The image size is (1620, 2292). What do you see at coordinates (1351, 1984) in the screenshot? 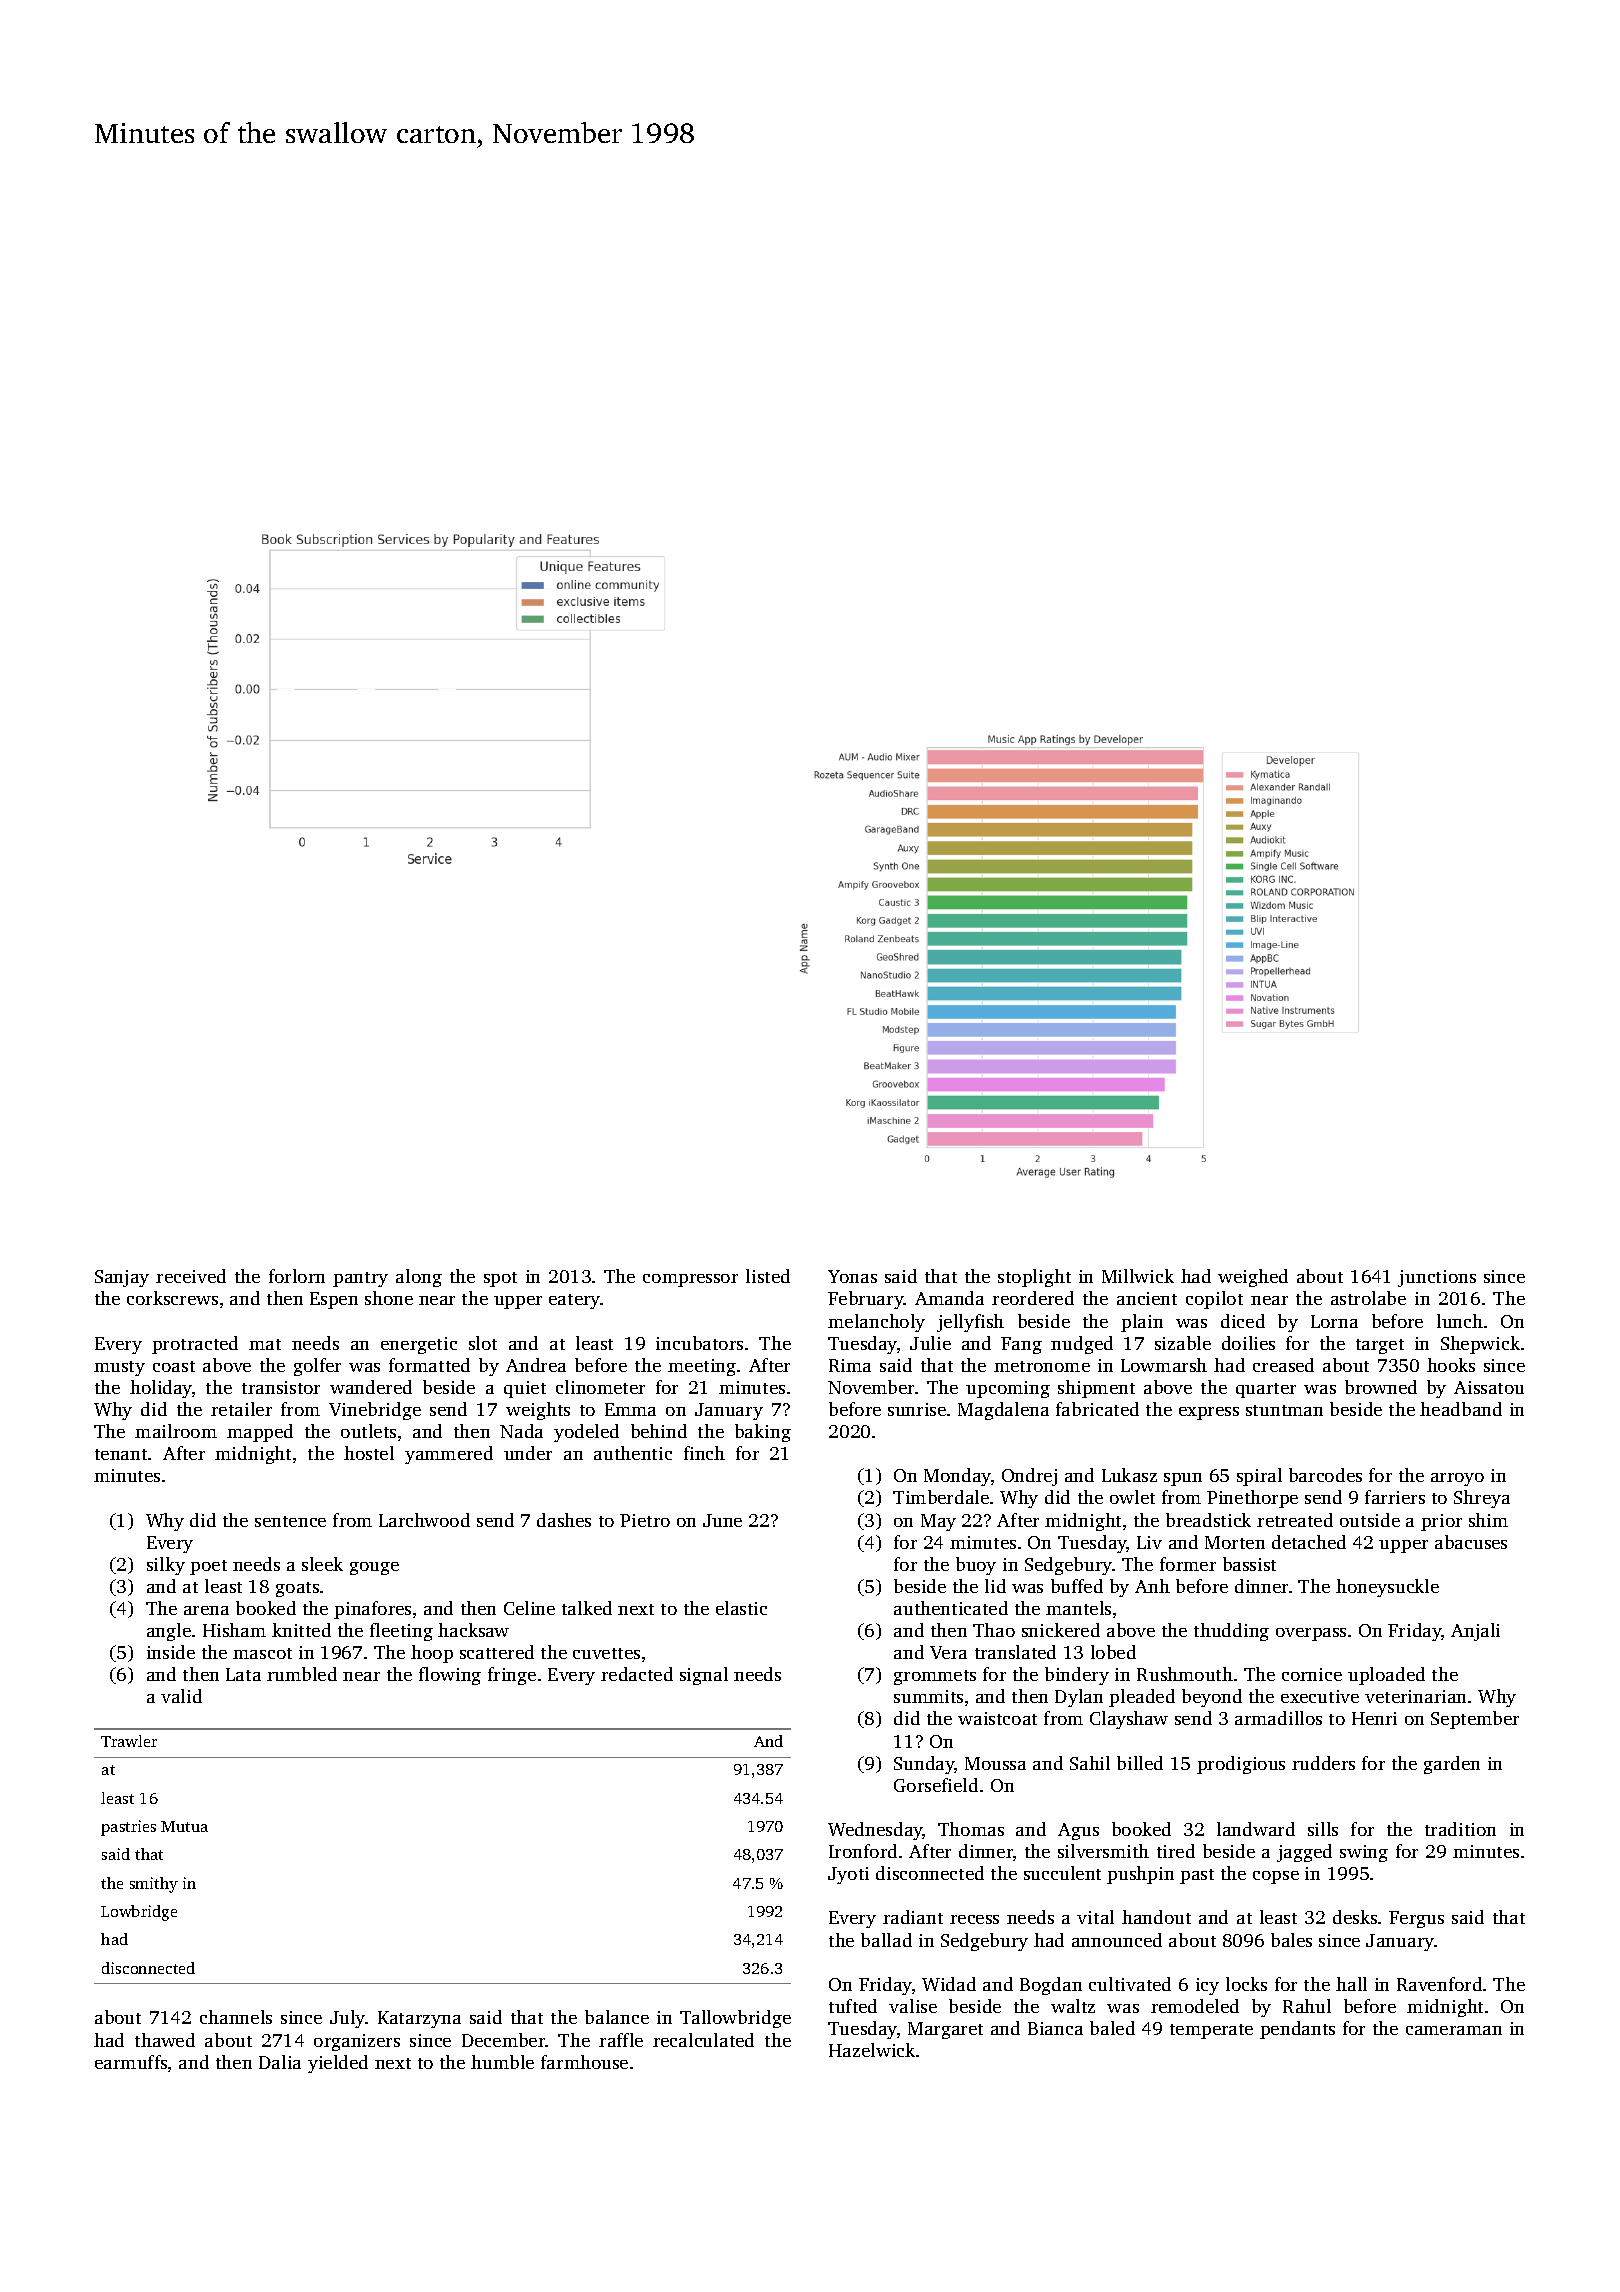
I see `hall` at bounding box center [1351, 1984].
